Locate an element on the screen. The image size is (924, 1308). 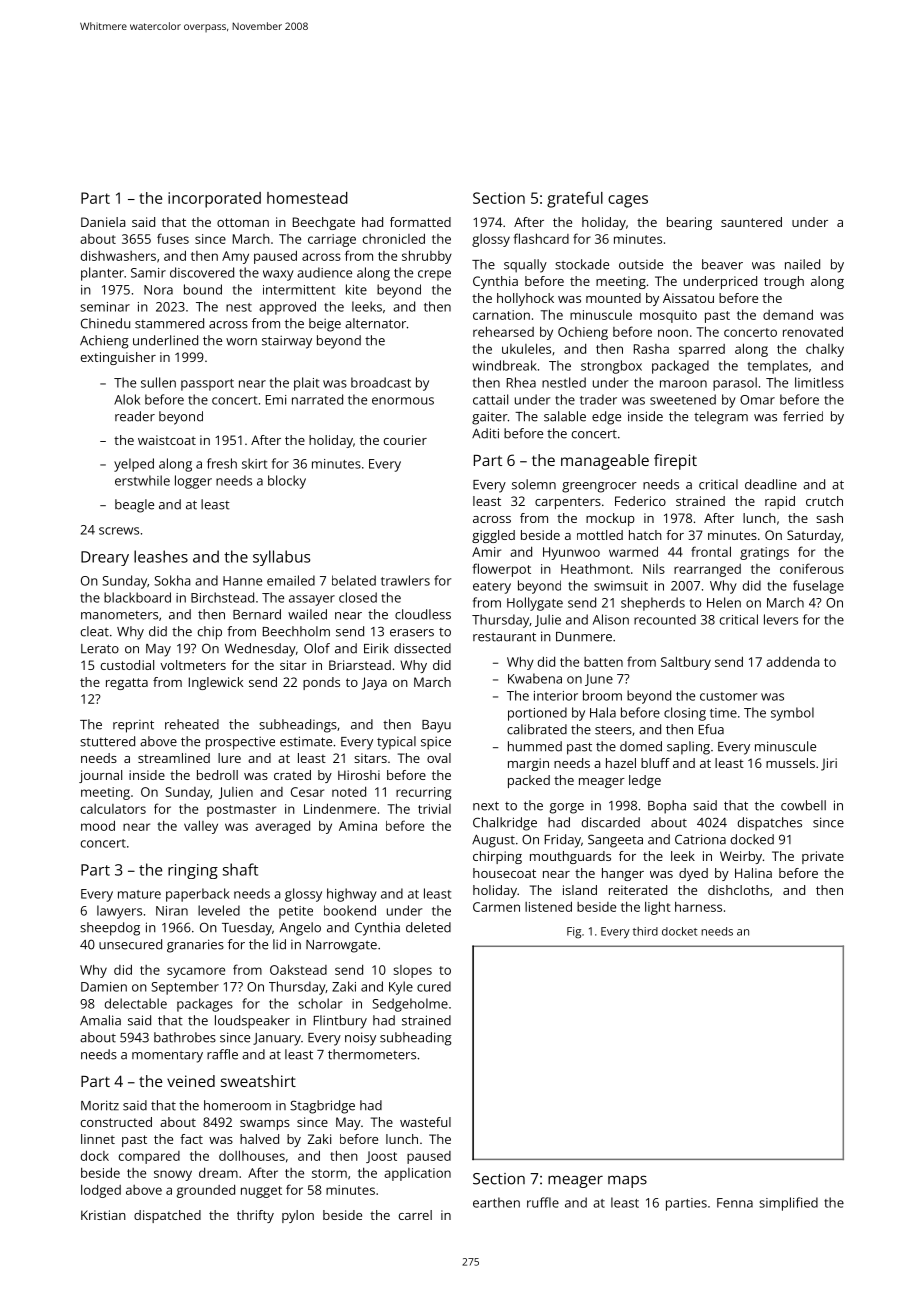
incorporated is located at coordinates (214, 200).
